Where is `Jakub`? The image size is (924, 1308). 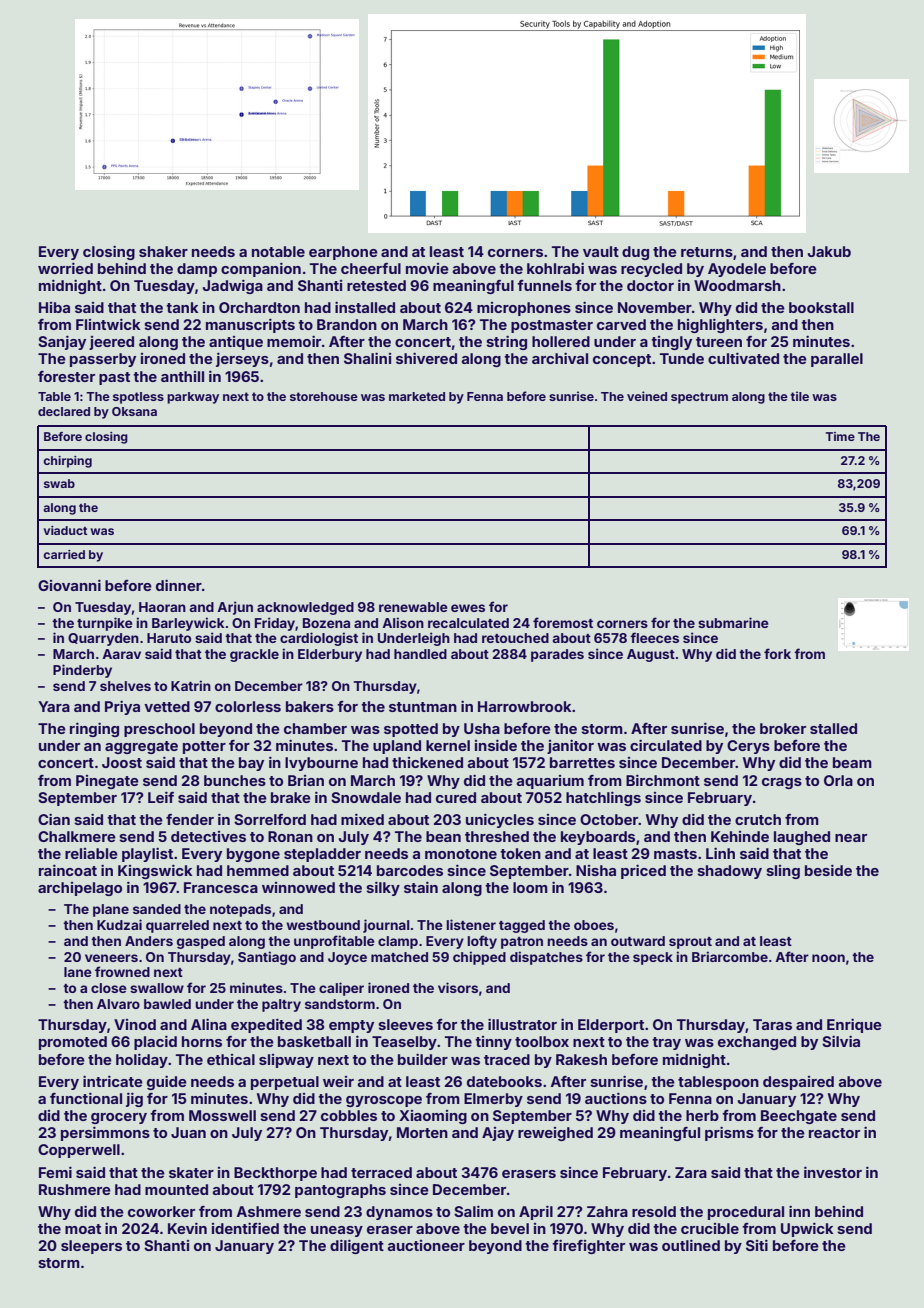 Jakub is located at coordinates (829, 251).
